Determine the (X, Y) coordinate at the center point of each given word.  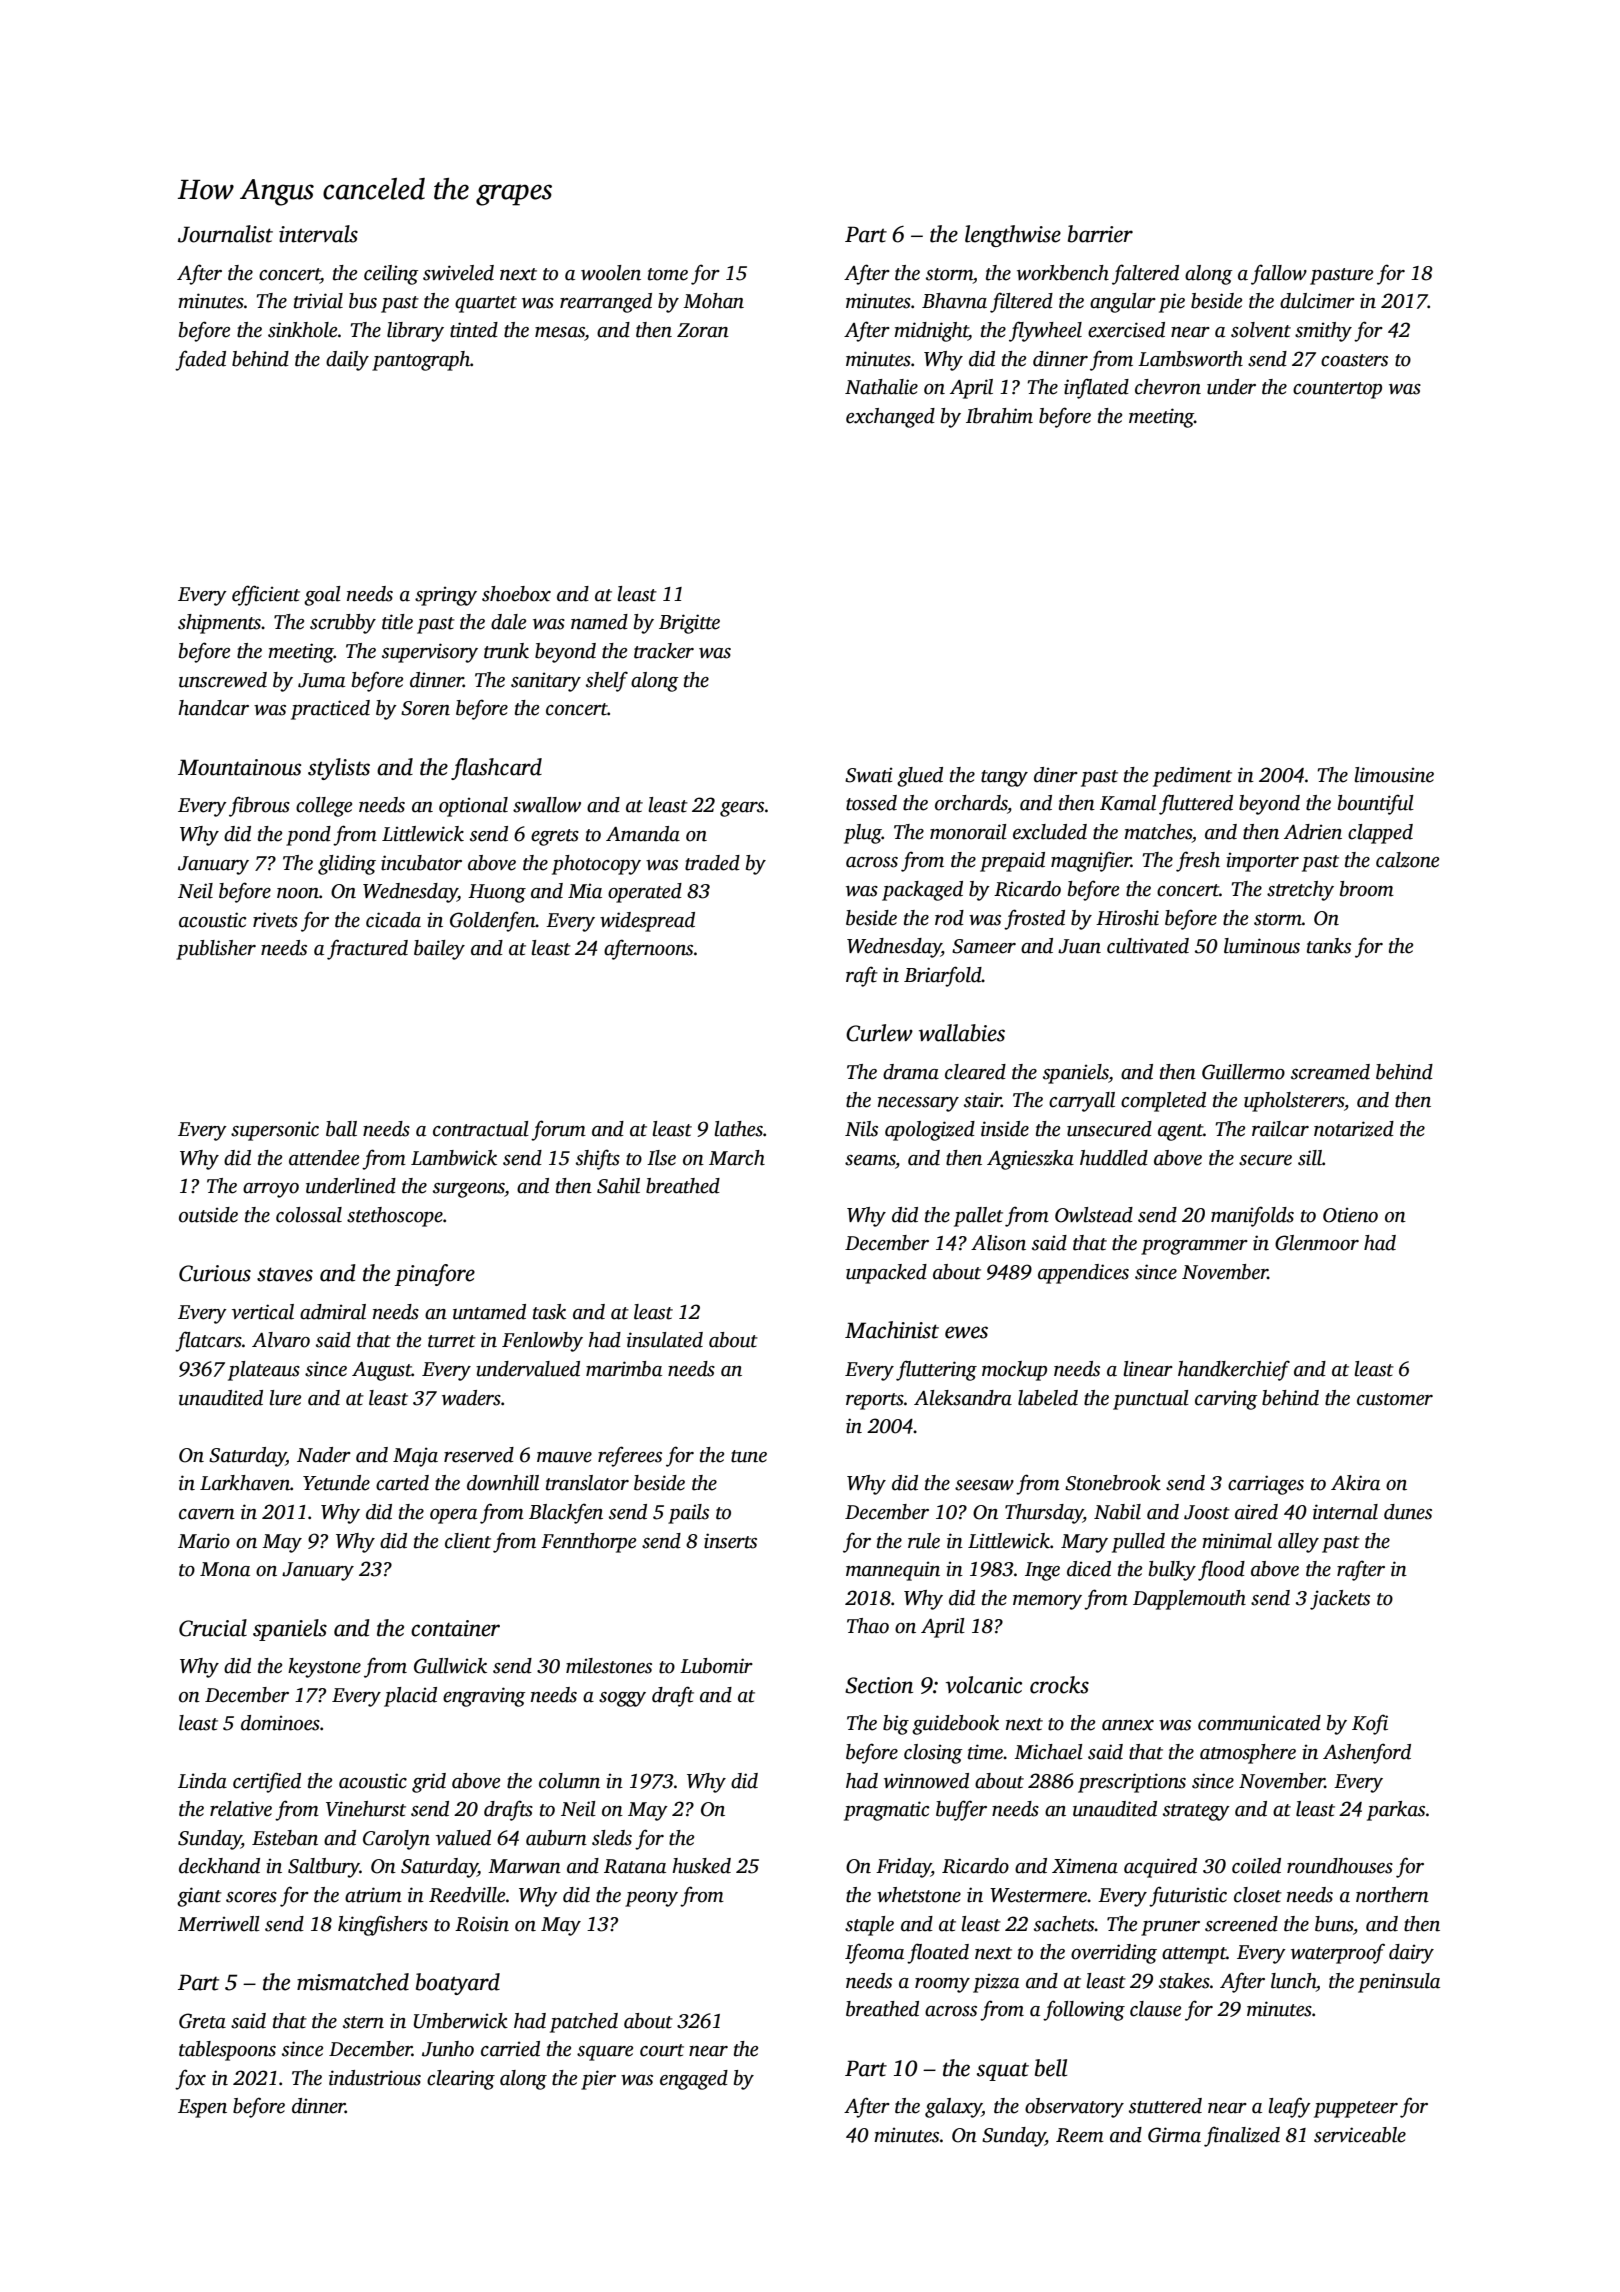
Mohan (713, 301)
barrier (1100, 234)
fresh (1198, 861)
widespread (647, 922)
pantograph (421, 361)
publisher (216, 950)
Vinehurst (366, 1809)
